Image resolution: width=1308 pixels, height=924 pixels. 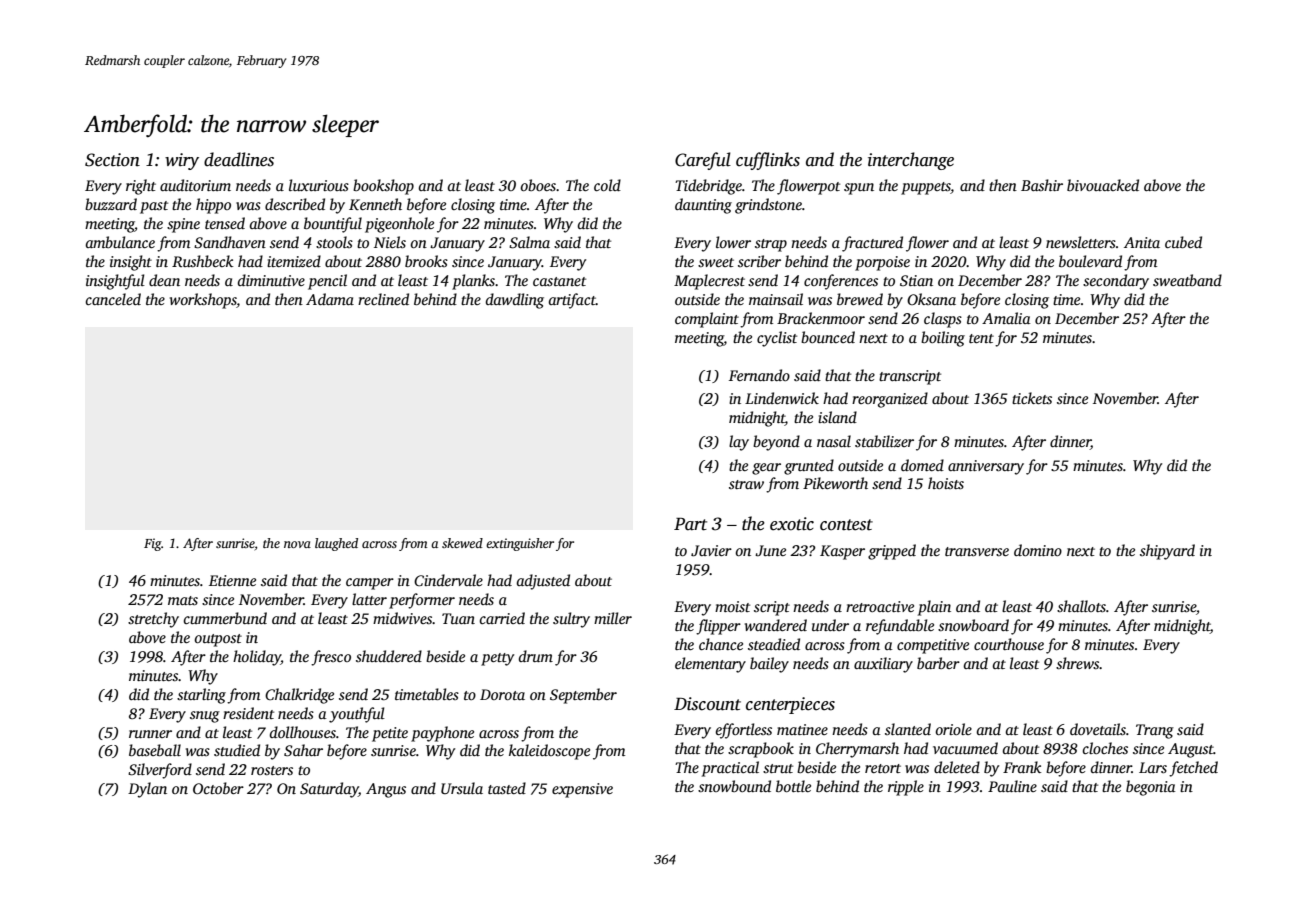 What do you see at coordinates (336, 544) in the image?
I see `laughed` at bounding box center [336, 544].
